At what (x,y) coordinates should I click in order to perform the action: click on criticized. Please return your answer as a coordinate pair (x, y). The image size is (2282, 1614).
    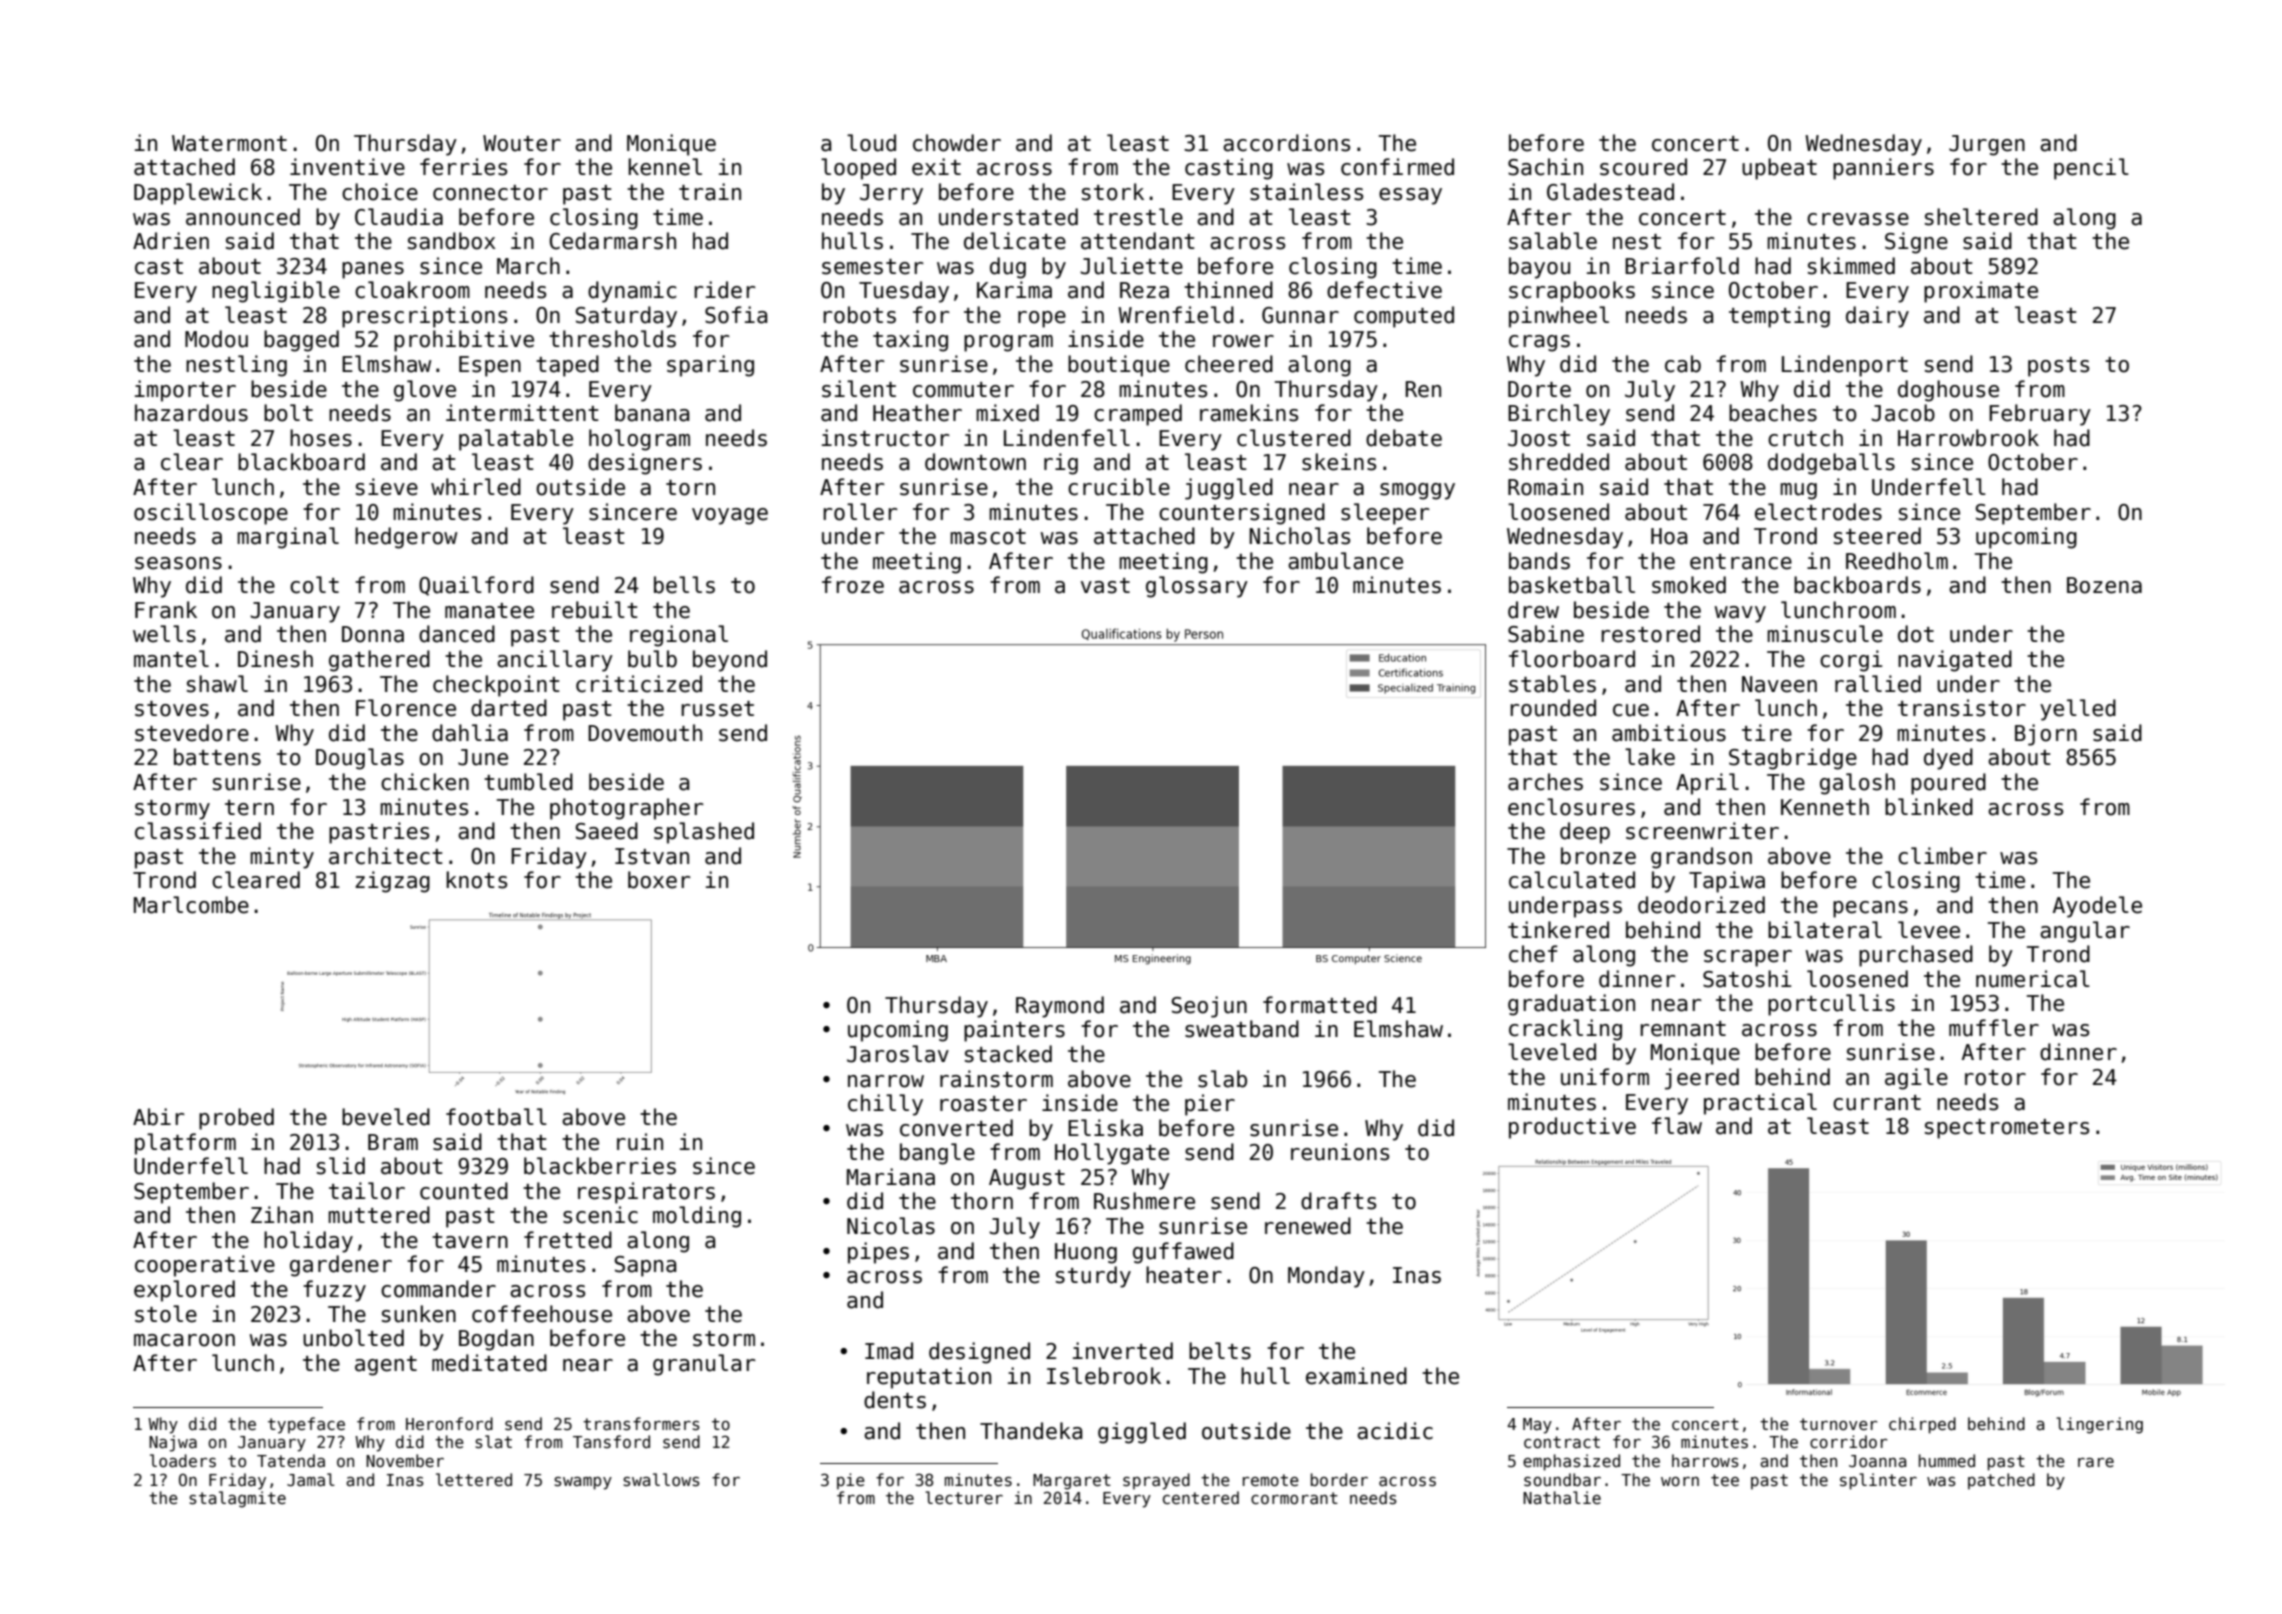
    Looking at the image, I should click on (639, 684).
